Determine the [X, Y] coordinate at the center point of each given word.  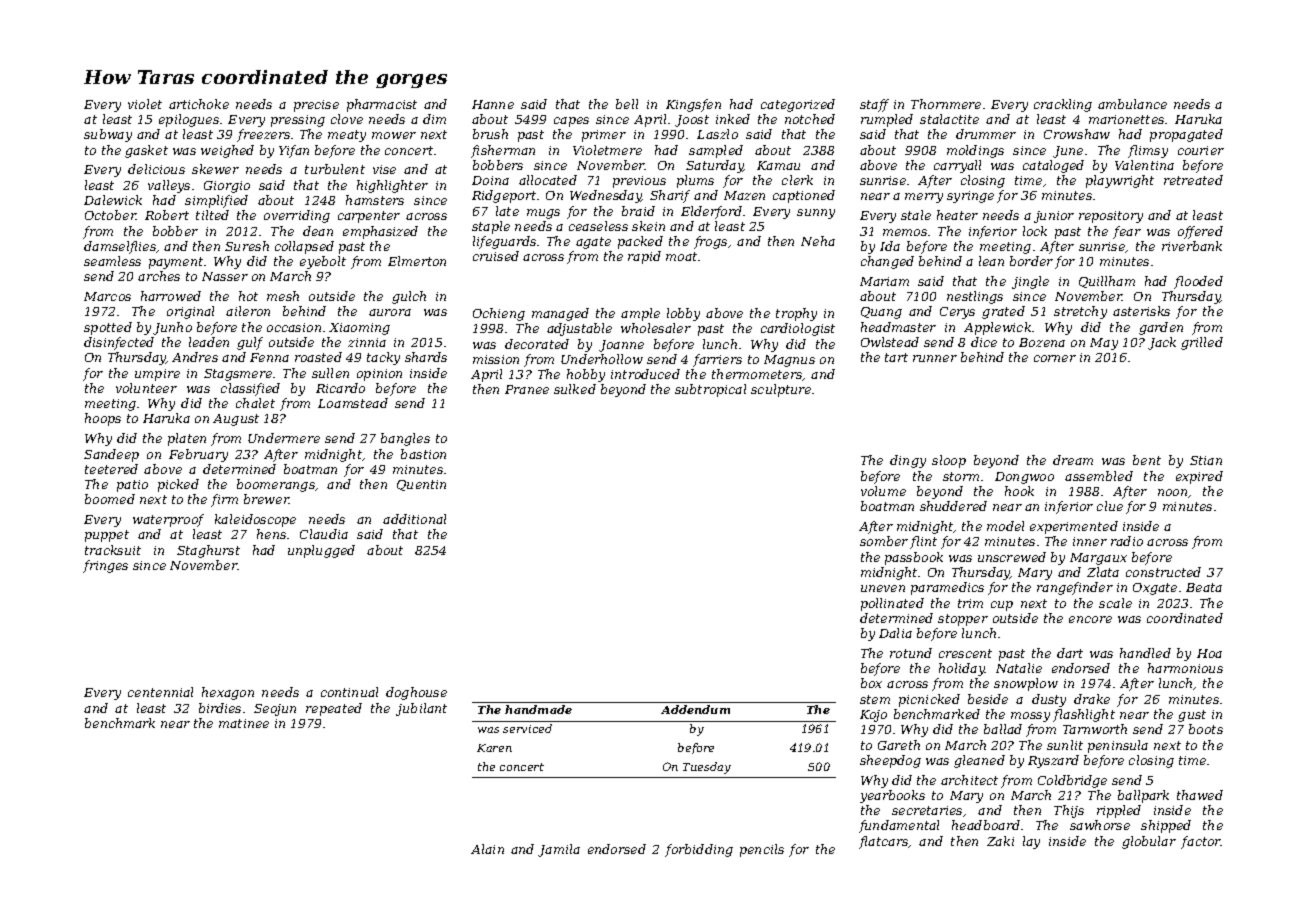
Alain [487, 849]
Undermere [284, 438]
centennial [160, 692]
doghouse [416, 693]
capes [571, 122]
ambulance [1132, 104]
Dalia [895, 633]
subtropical [710, 390]
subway [108, 135]
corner [1055, 358]
